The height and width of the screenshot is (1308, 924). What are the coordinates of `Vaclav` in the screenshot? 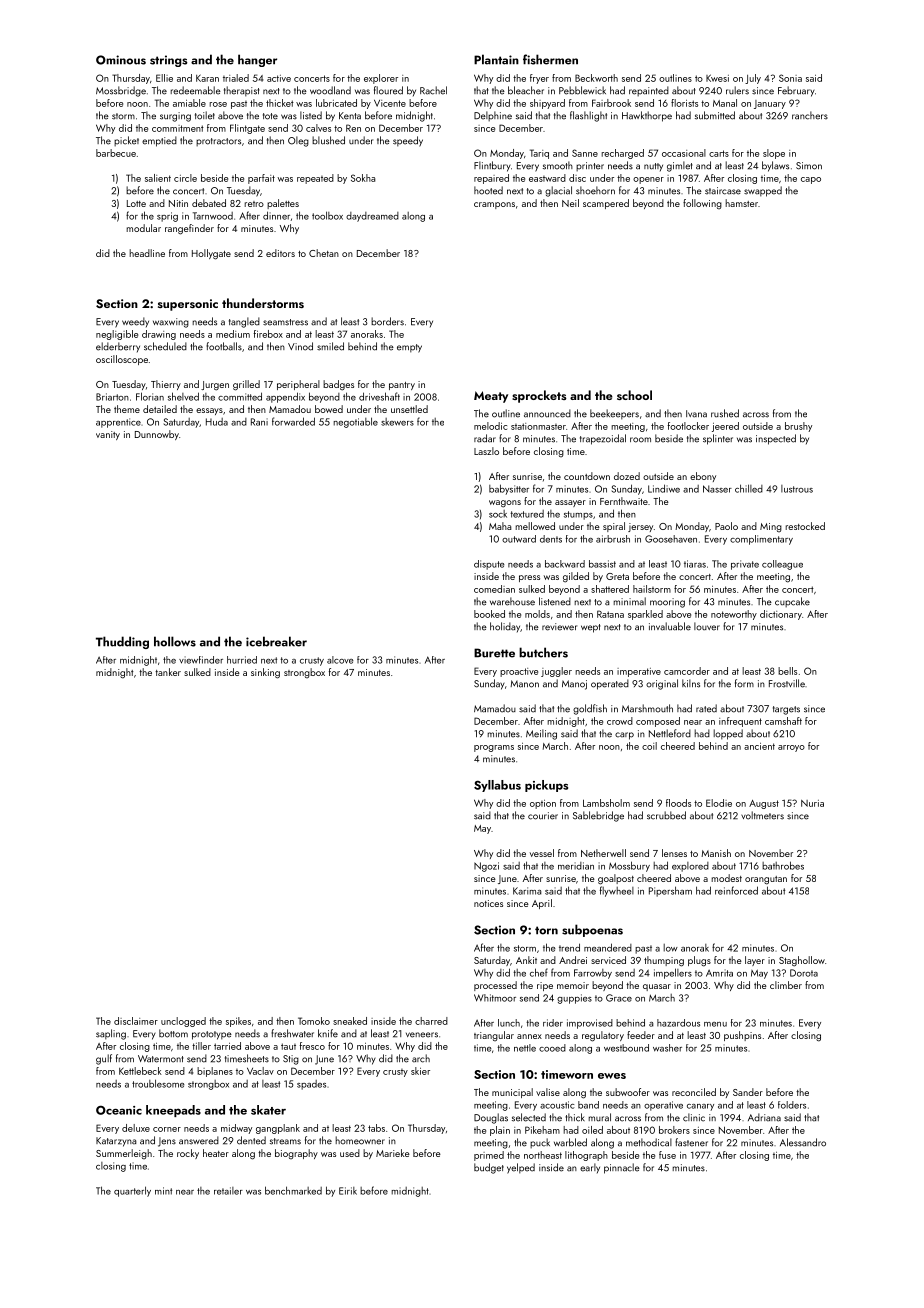 It's located at (260, 1071).
